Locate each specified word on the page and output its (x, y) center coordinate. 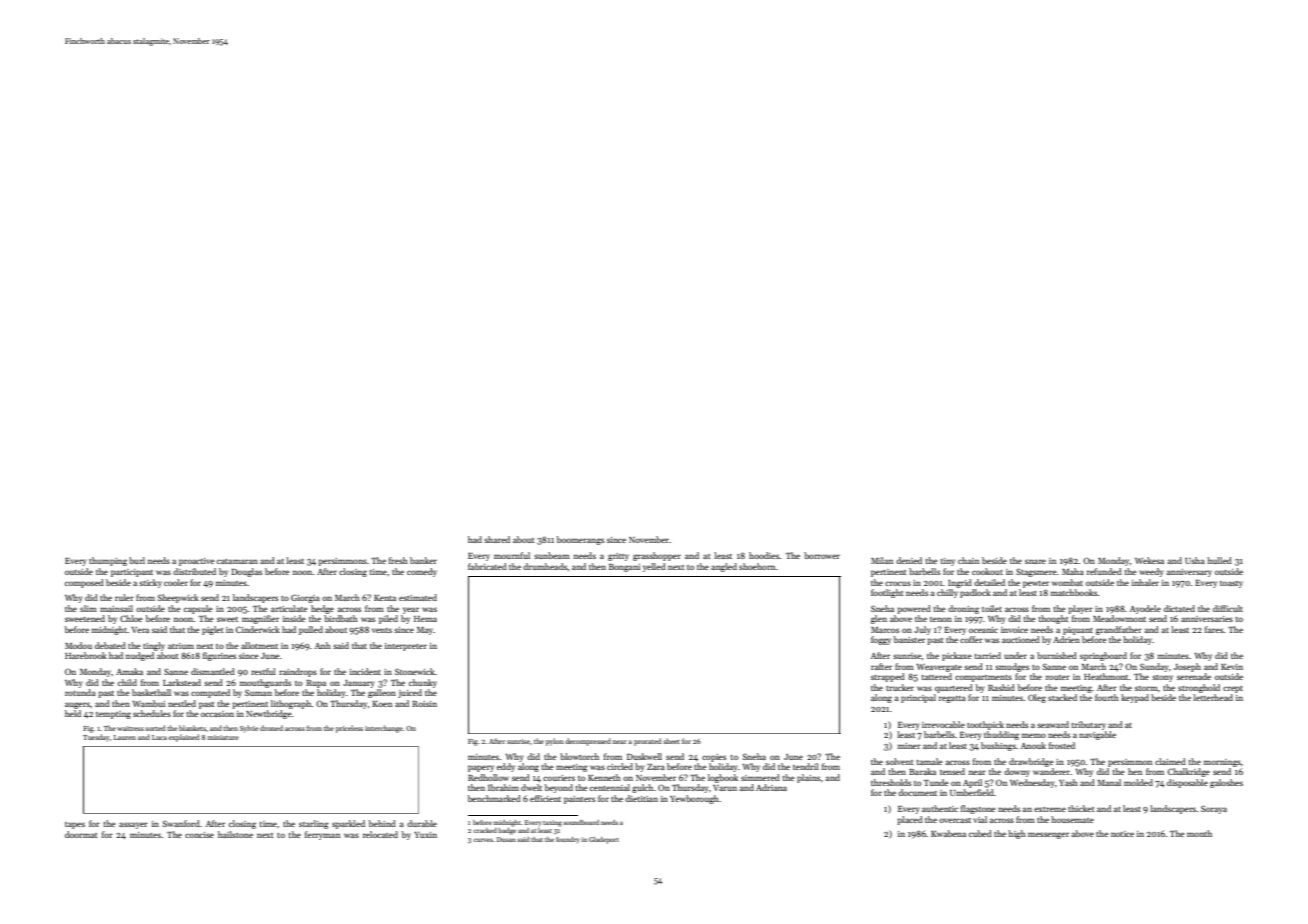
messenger (1048, 835)
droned (271, 728)
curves (483, 840)
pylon (554, 742)
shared (497, 539)
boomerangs (580, 540)
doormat (81, 834)
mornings (1222, 763)
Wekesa (1149, 560)
